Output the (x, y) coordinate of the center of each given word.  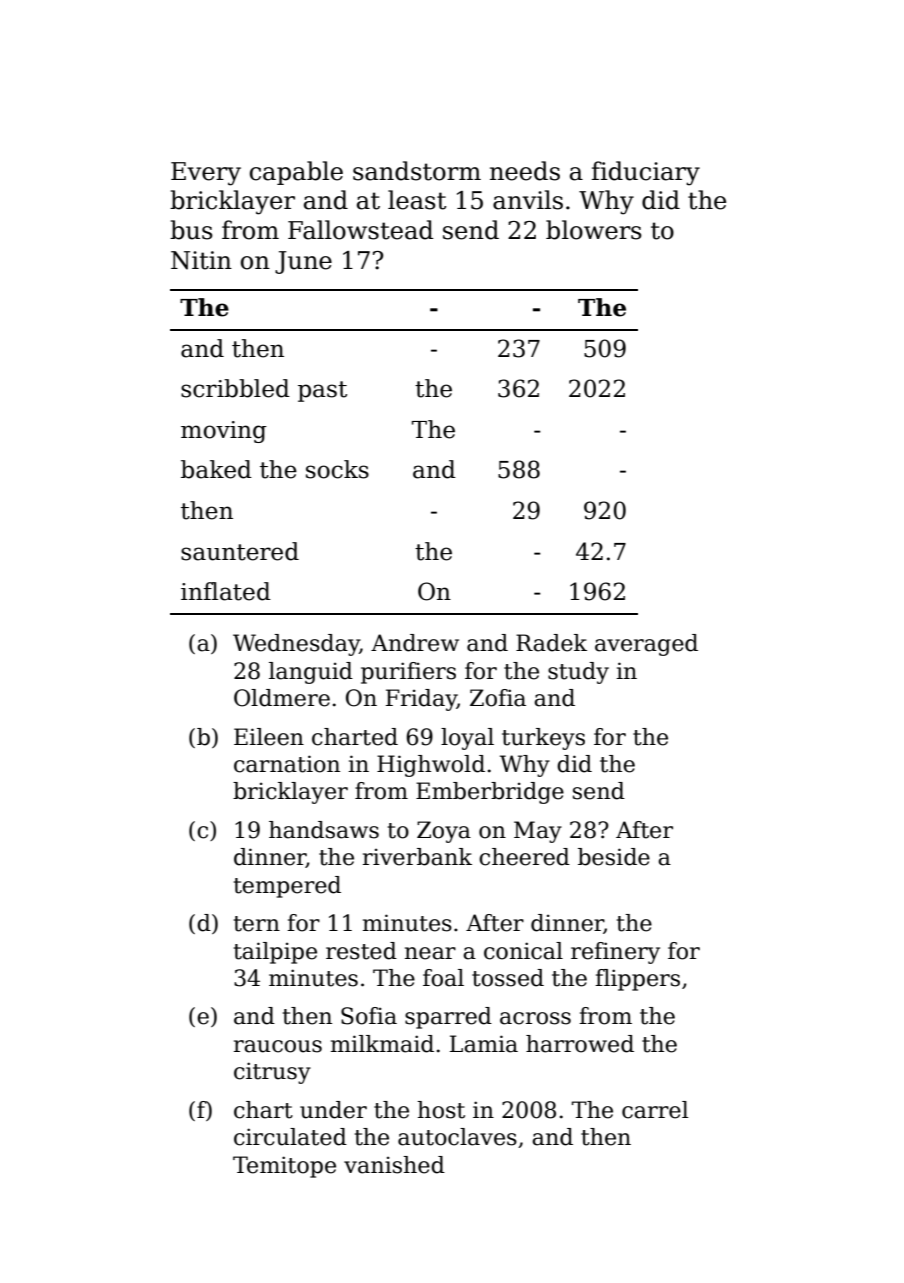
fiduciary (646, 173)
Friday (421, 700)
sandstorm (417, 171)
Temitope (284, 1167)
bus (191, 230)
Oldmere (282, 698)
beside (614, 857)
